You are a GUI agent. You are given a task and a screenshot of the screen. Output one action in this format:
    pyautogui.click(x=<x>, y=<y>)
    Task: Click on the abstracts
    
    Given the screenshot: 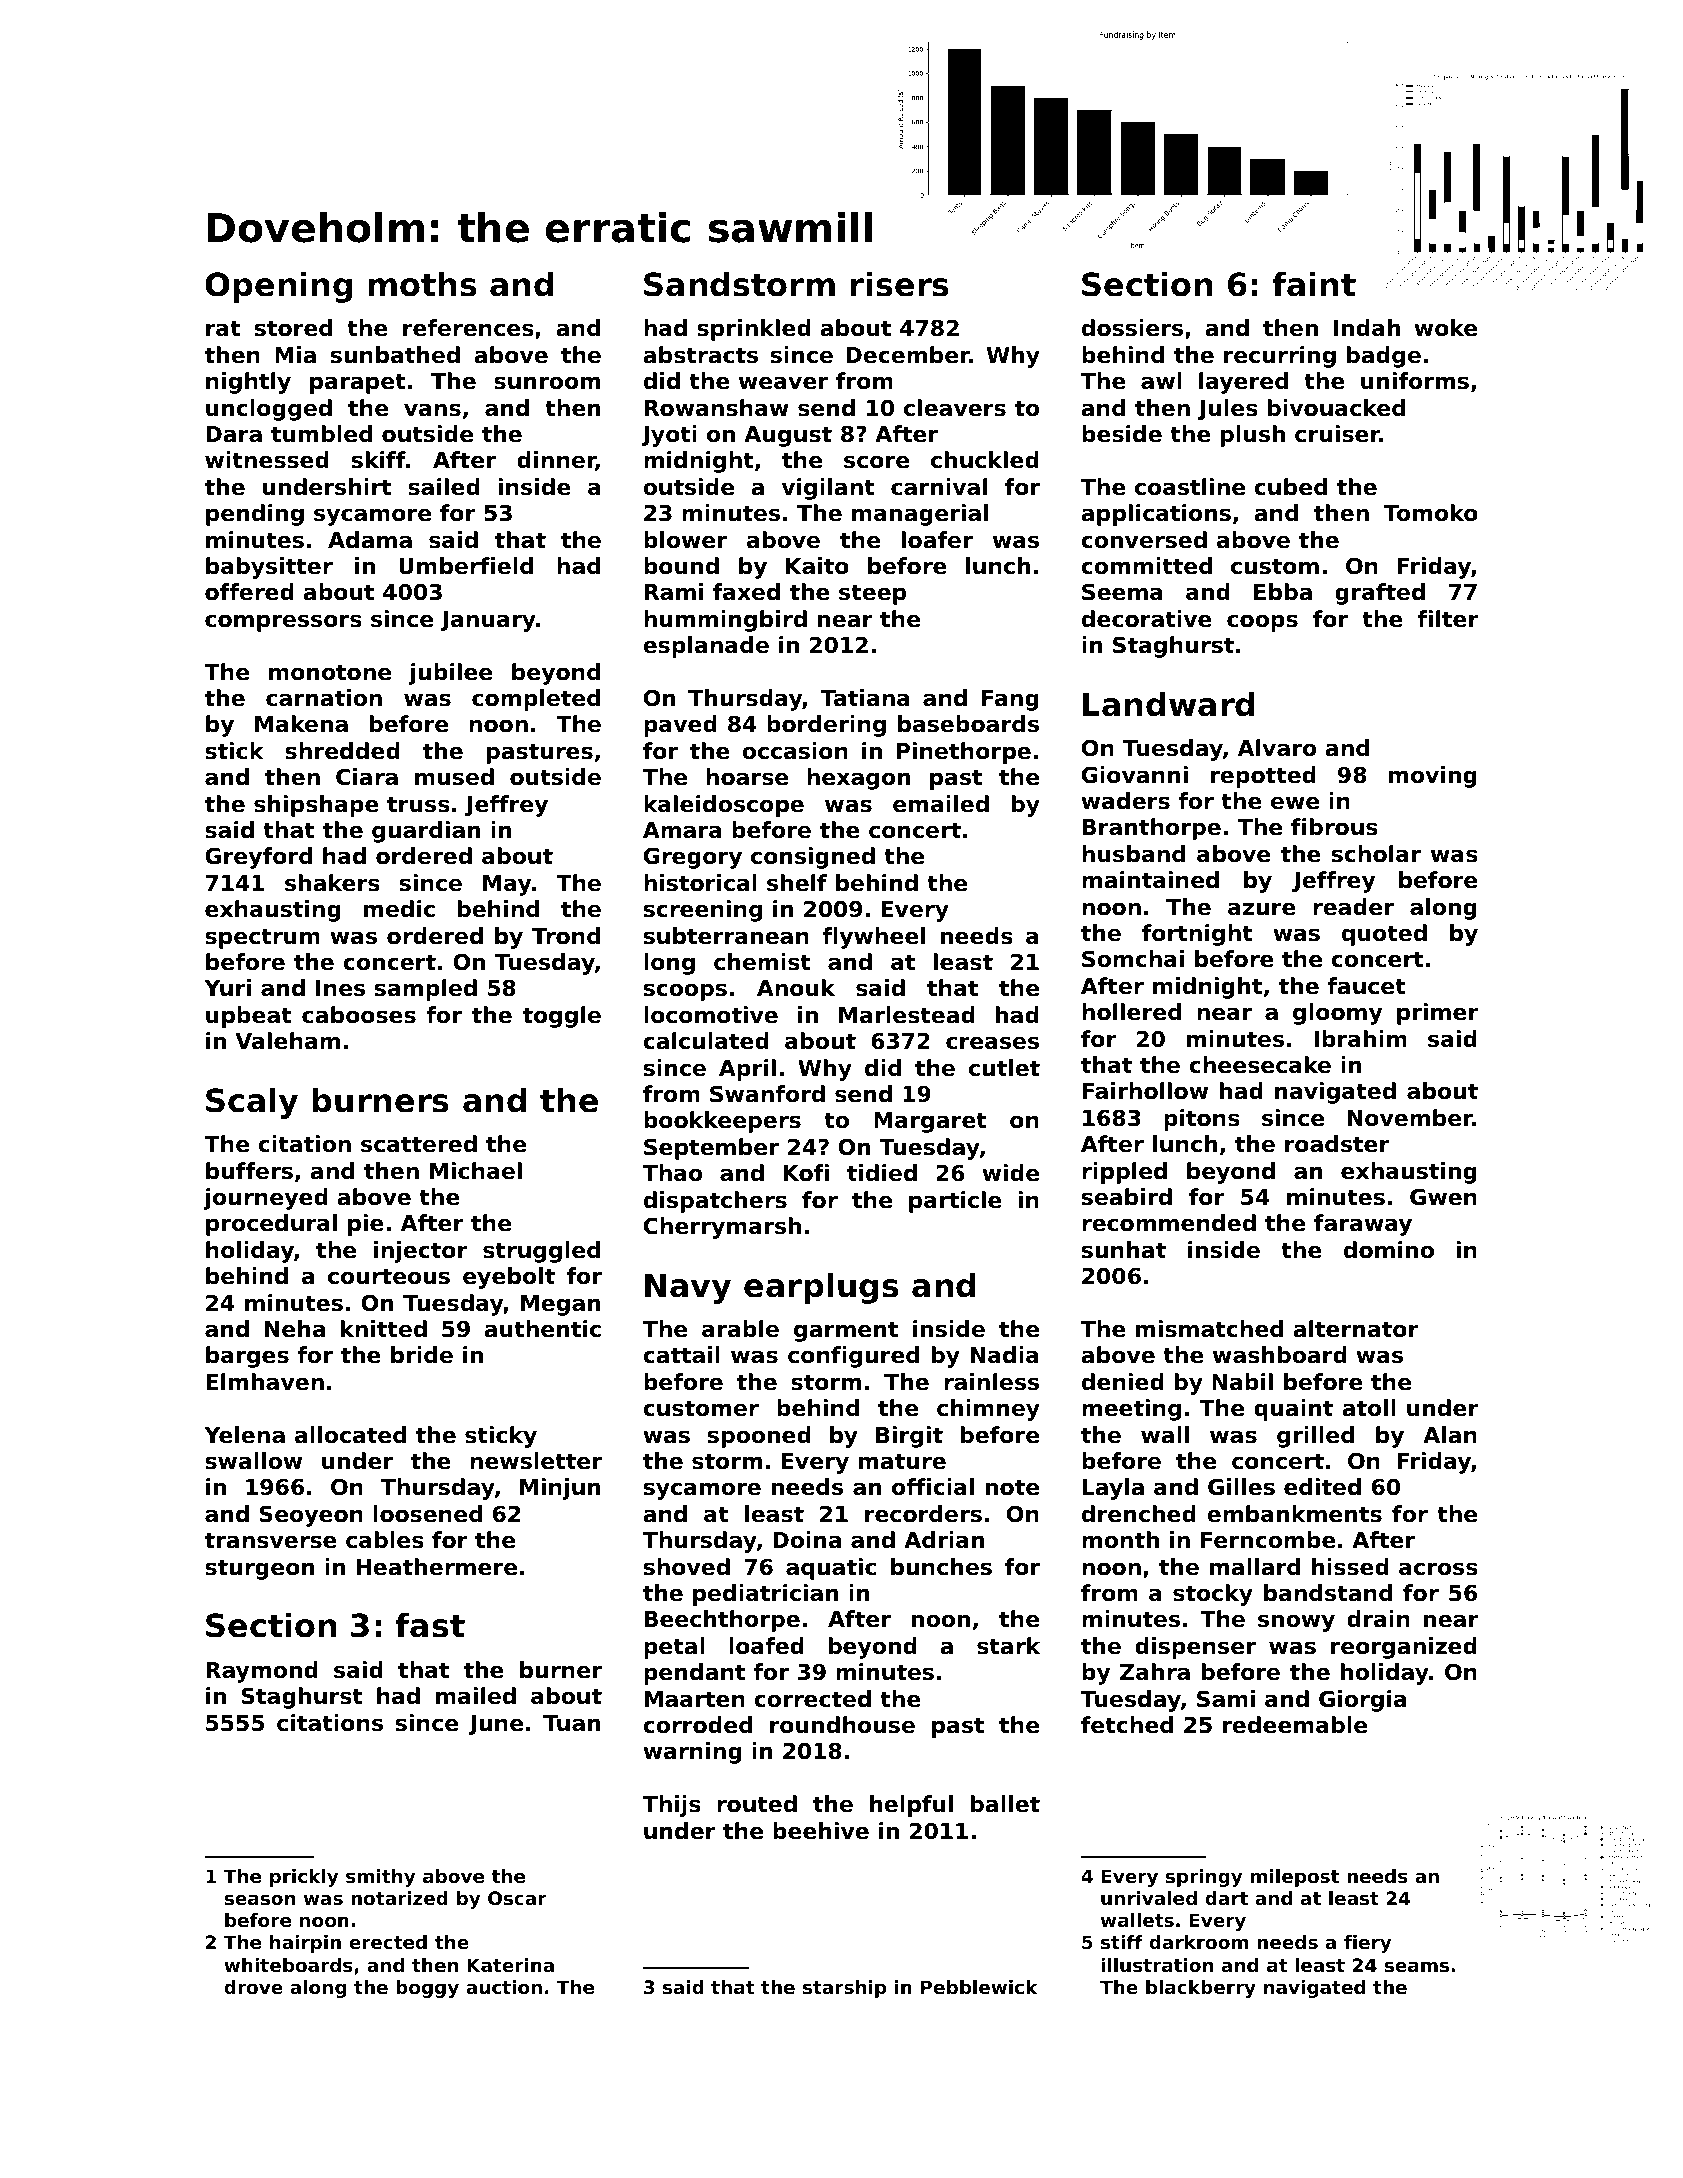 What is the action you would take?
    pyautogui.click(x=700, y=355)
